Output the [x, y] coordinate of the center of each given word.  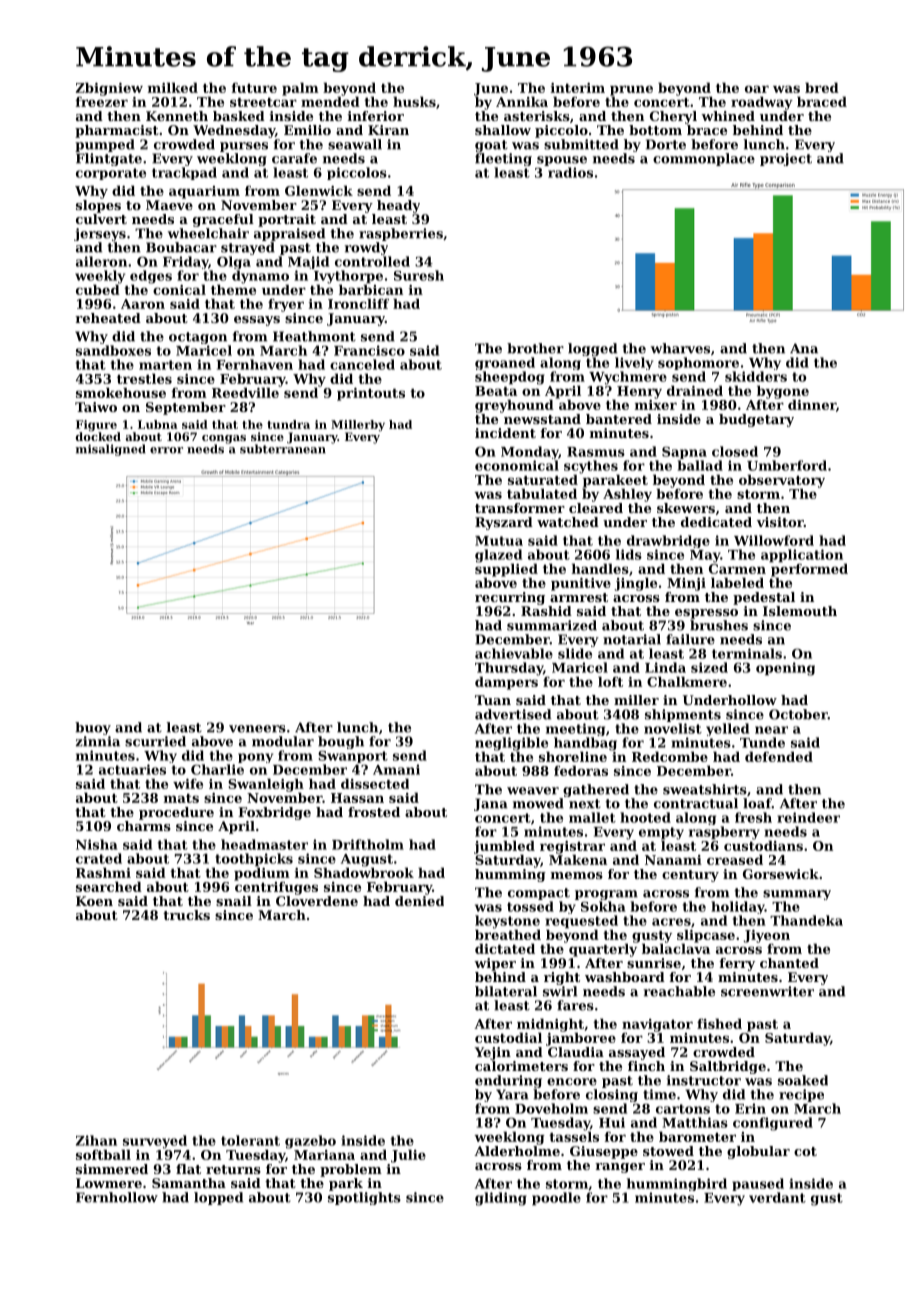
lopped [218, 1198]
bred [822, 87]
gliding [501, 1199]
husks [414, 101]
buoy [93, 728]
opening [785, 669]
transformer [520, 508]
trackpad [184, 173]
